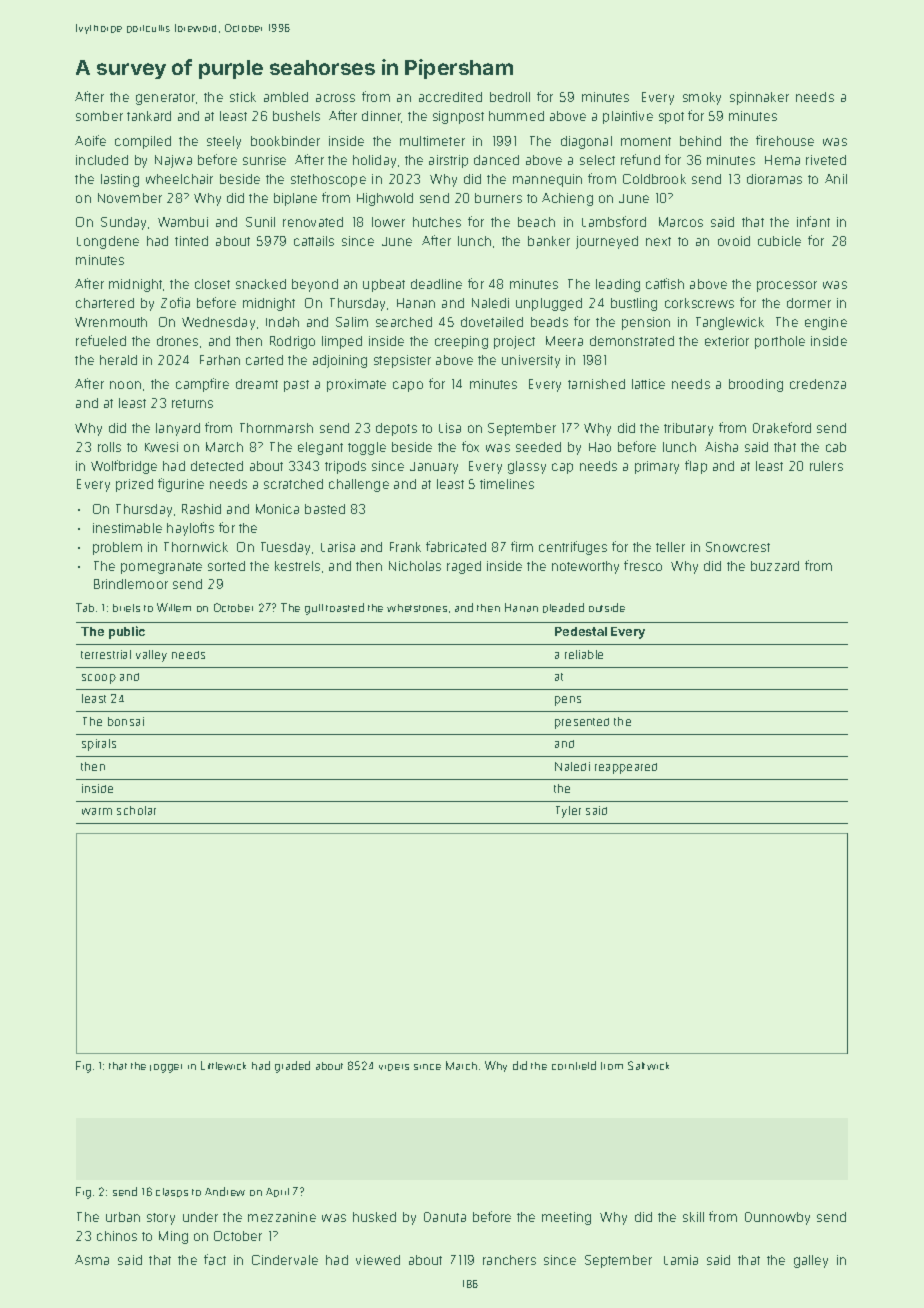 The width and height of the page is (924, 1308). Describe the element at coordinates (282, 1217) in the page. I see `mezzanine` at that location.
